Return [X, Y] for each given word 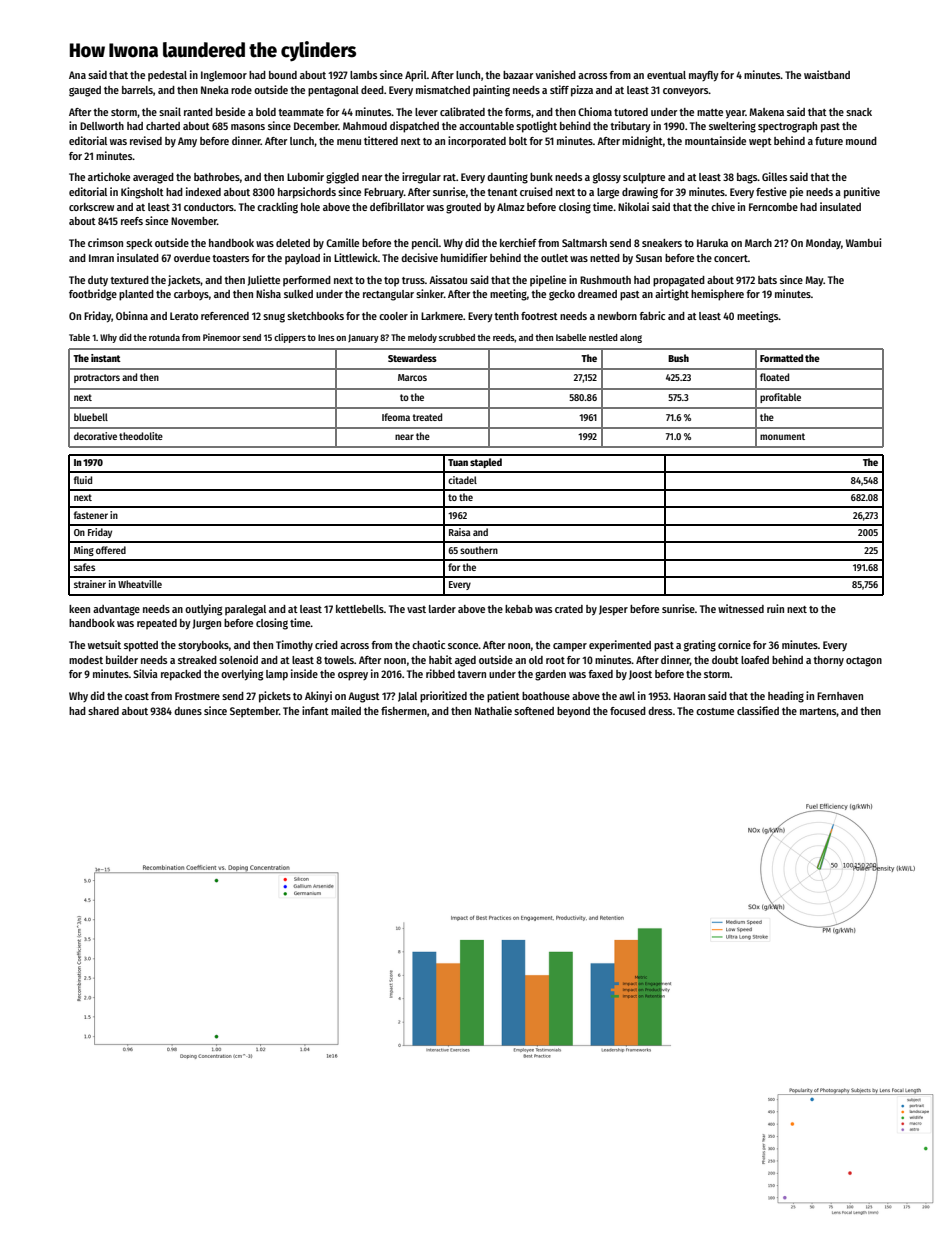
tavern [471, 674]
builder [122, 659]
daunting [507, 178]
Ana [77, 75]
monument [782, 436]
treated [427, 417]
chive [723, 206]
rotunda [164, 337]
